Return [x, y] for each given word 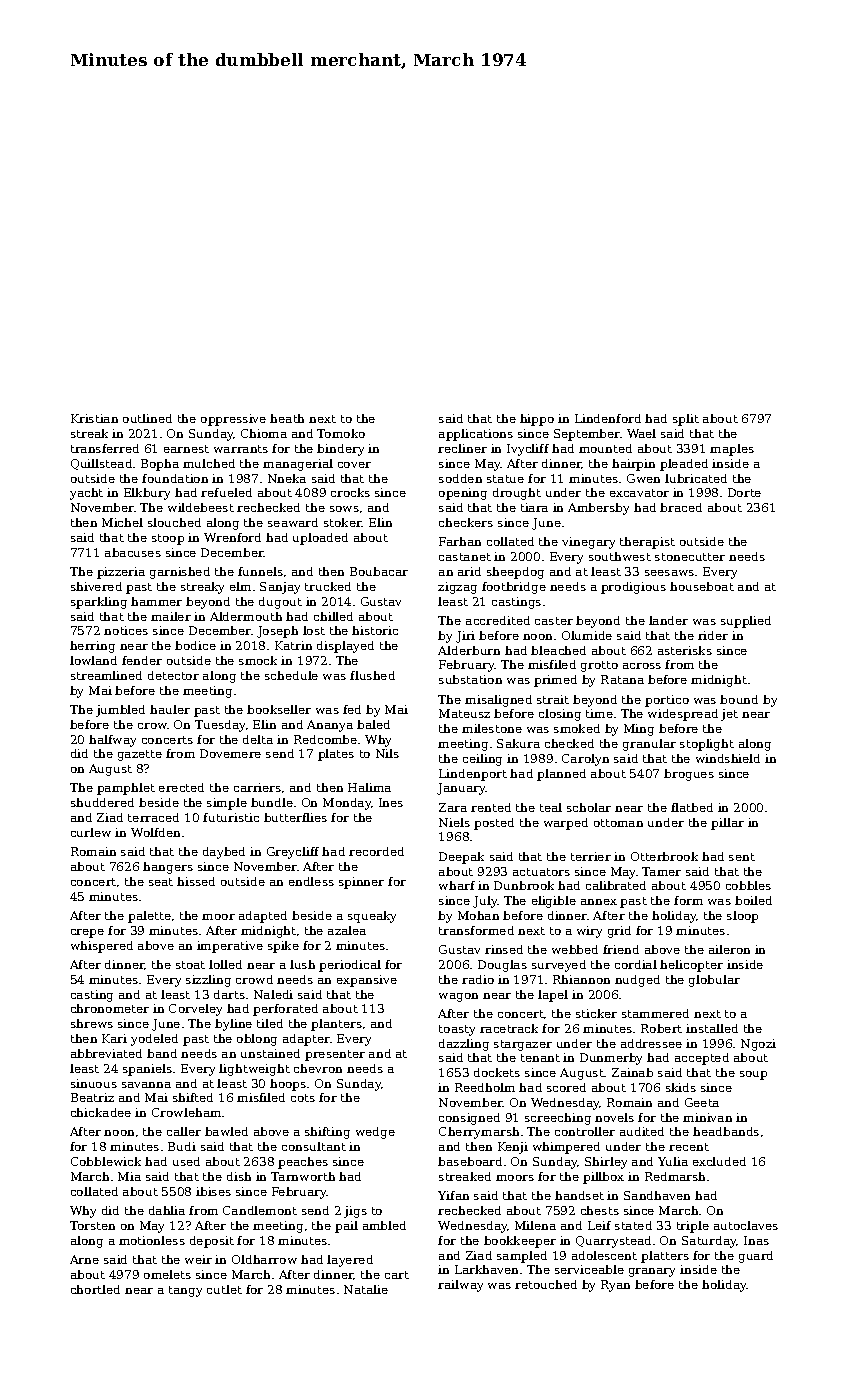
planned [561, 775]
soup [753, 1075]
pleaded [684, 465]
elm [240, 586]
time [599, 713]
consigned [469, 1119]
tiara [534, 507]
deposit [212, 1242]
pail [346, 1227]
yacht [86, 494]
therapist [647, 543]
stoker [343, 522]
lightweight [254, 1070]
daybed [224, 853]
